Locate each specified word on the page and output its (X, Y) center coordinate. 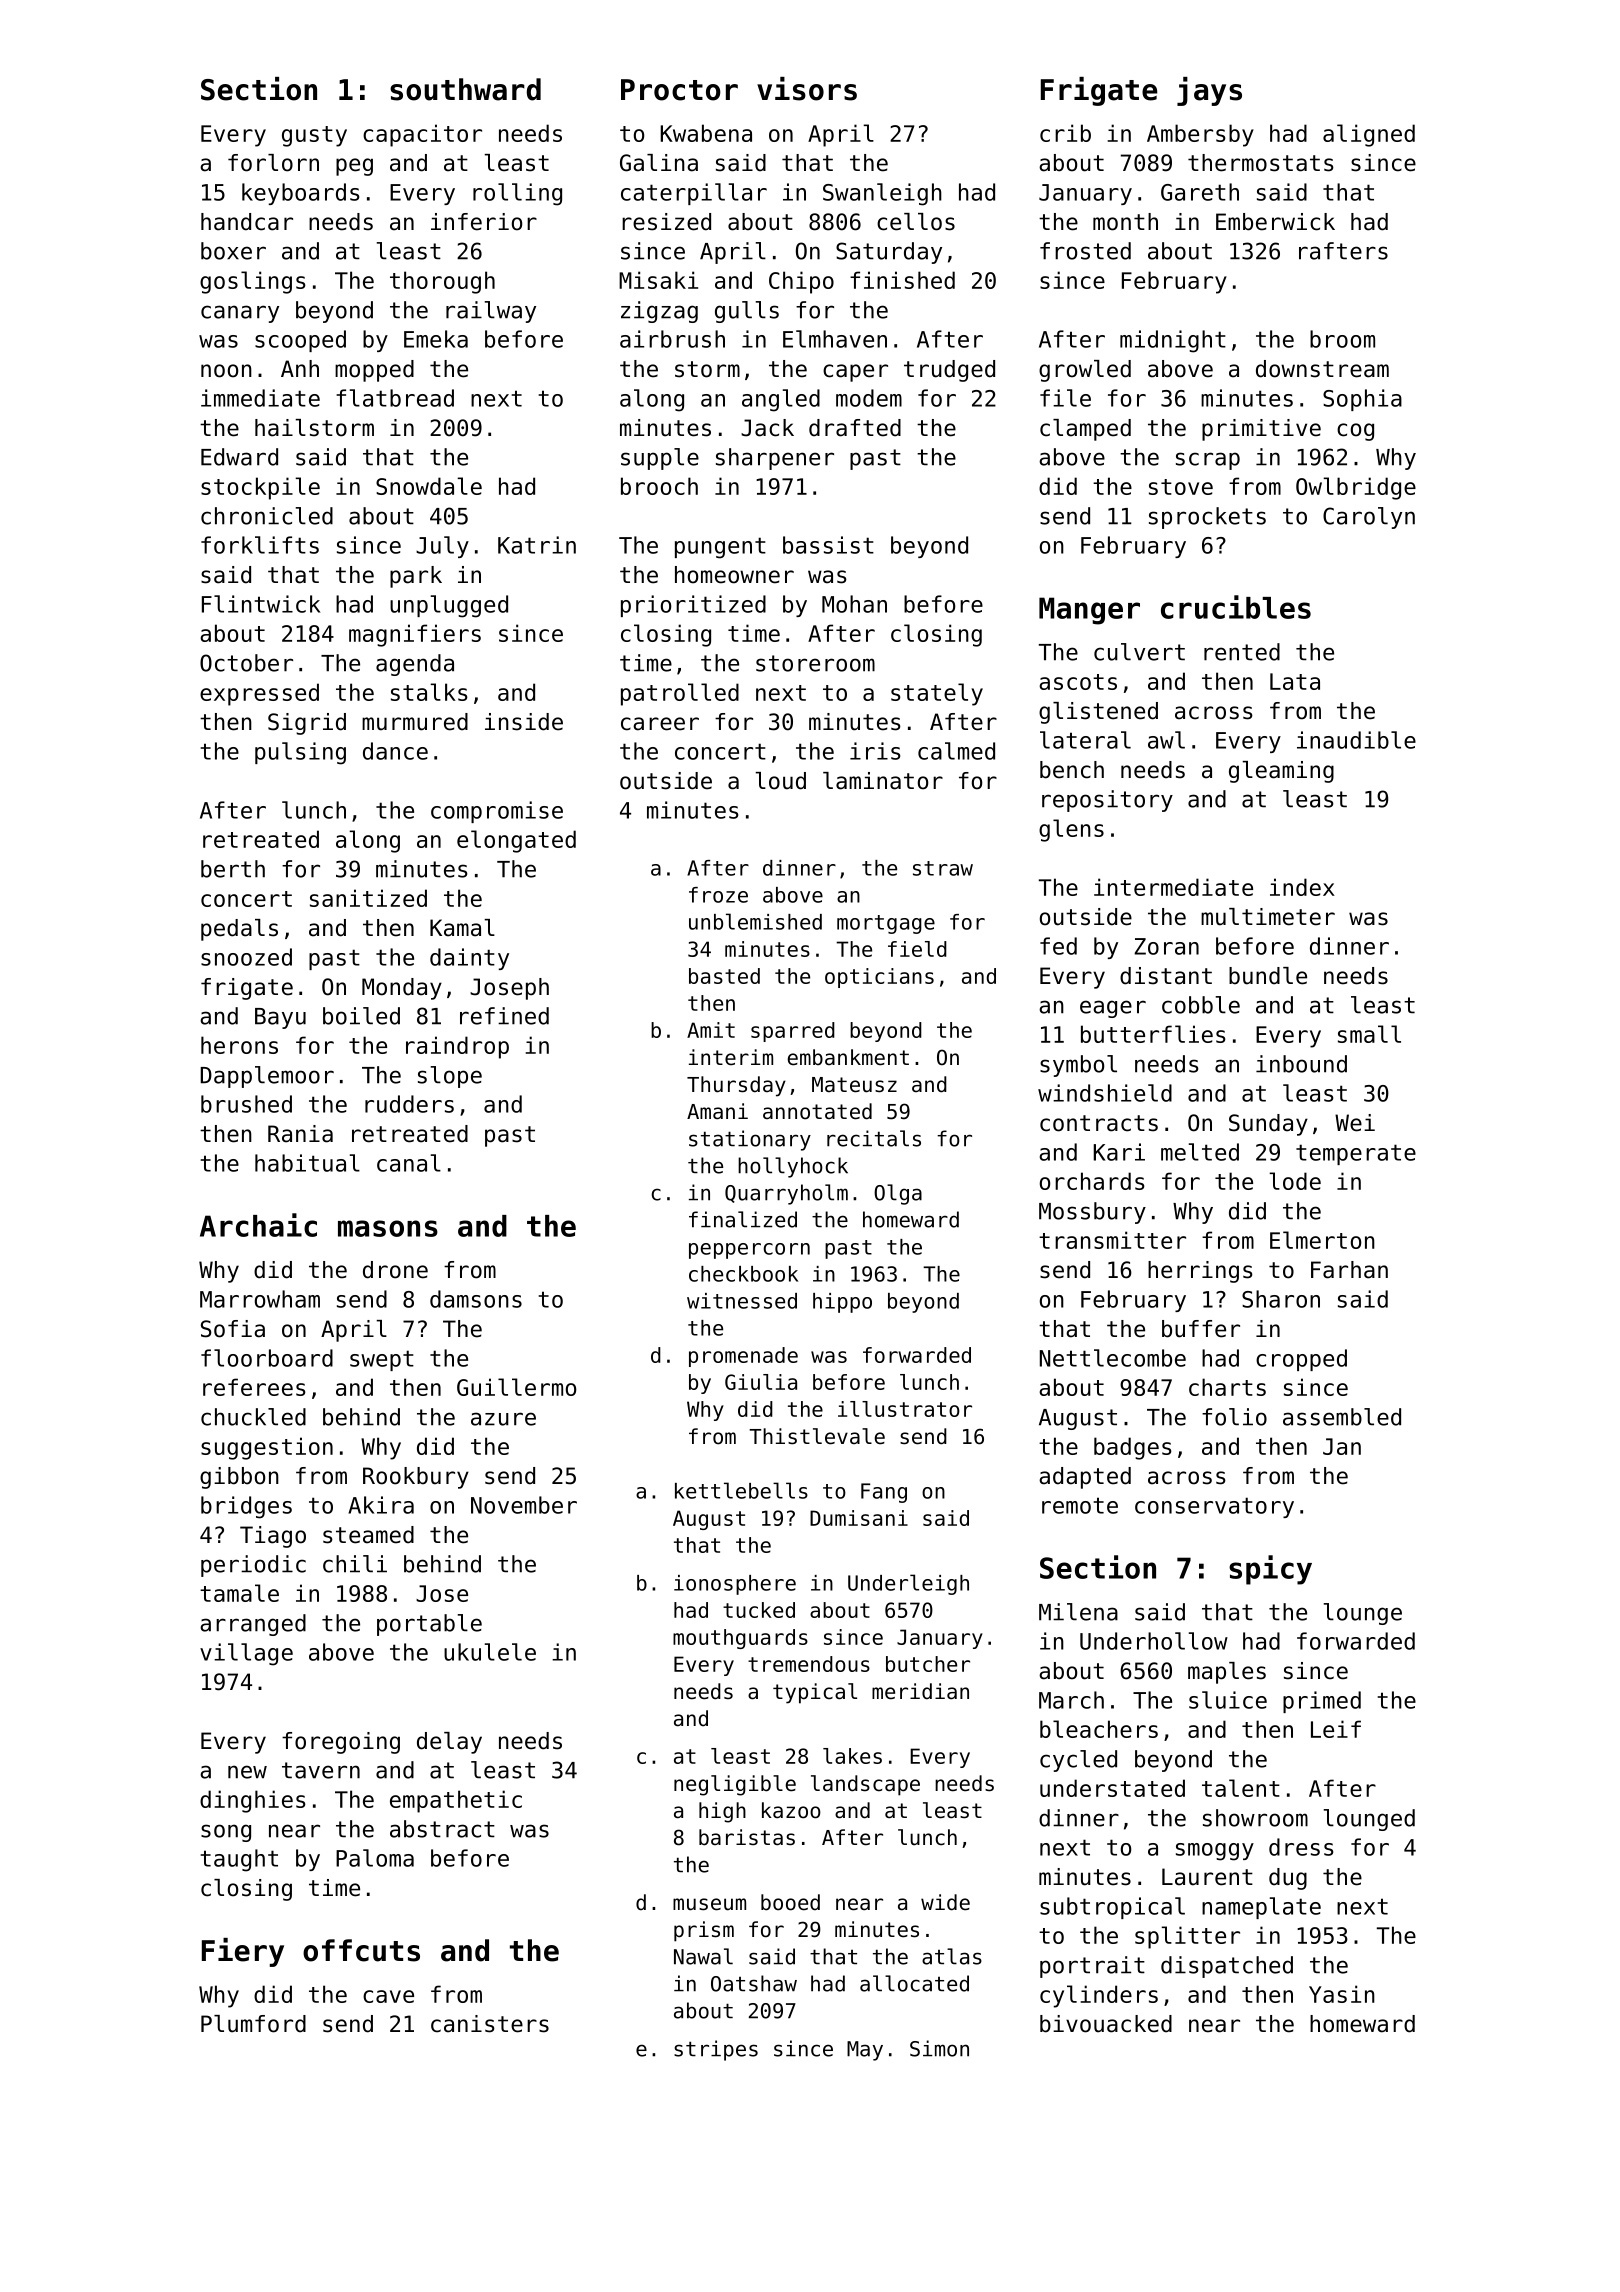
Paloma (375, 1858)
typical (815, 1693)
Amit (711, 1030)
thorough (442, 282)
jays (1209, 91)
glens (1071, 830)
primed (1322, 1702)
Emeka (436, 339)
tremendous (809, 1664)
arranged (253, 1625)
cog (1355, 432)
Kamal (462, 928)
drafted (855, 428)
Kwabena (706, 133)
